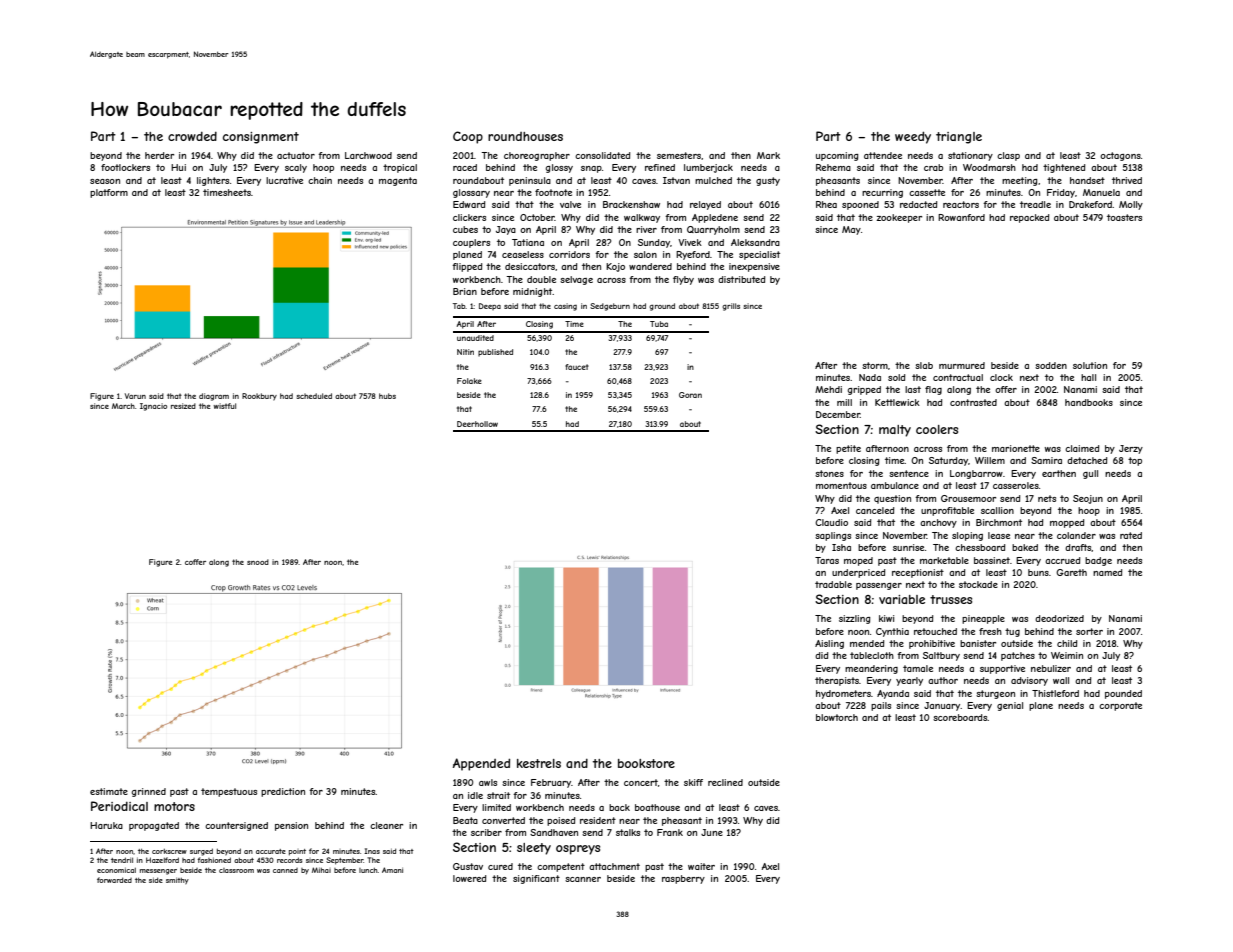  I want to click on kiwi, so click(886, 618).
